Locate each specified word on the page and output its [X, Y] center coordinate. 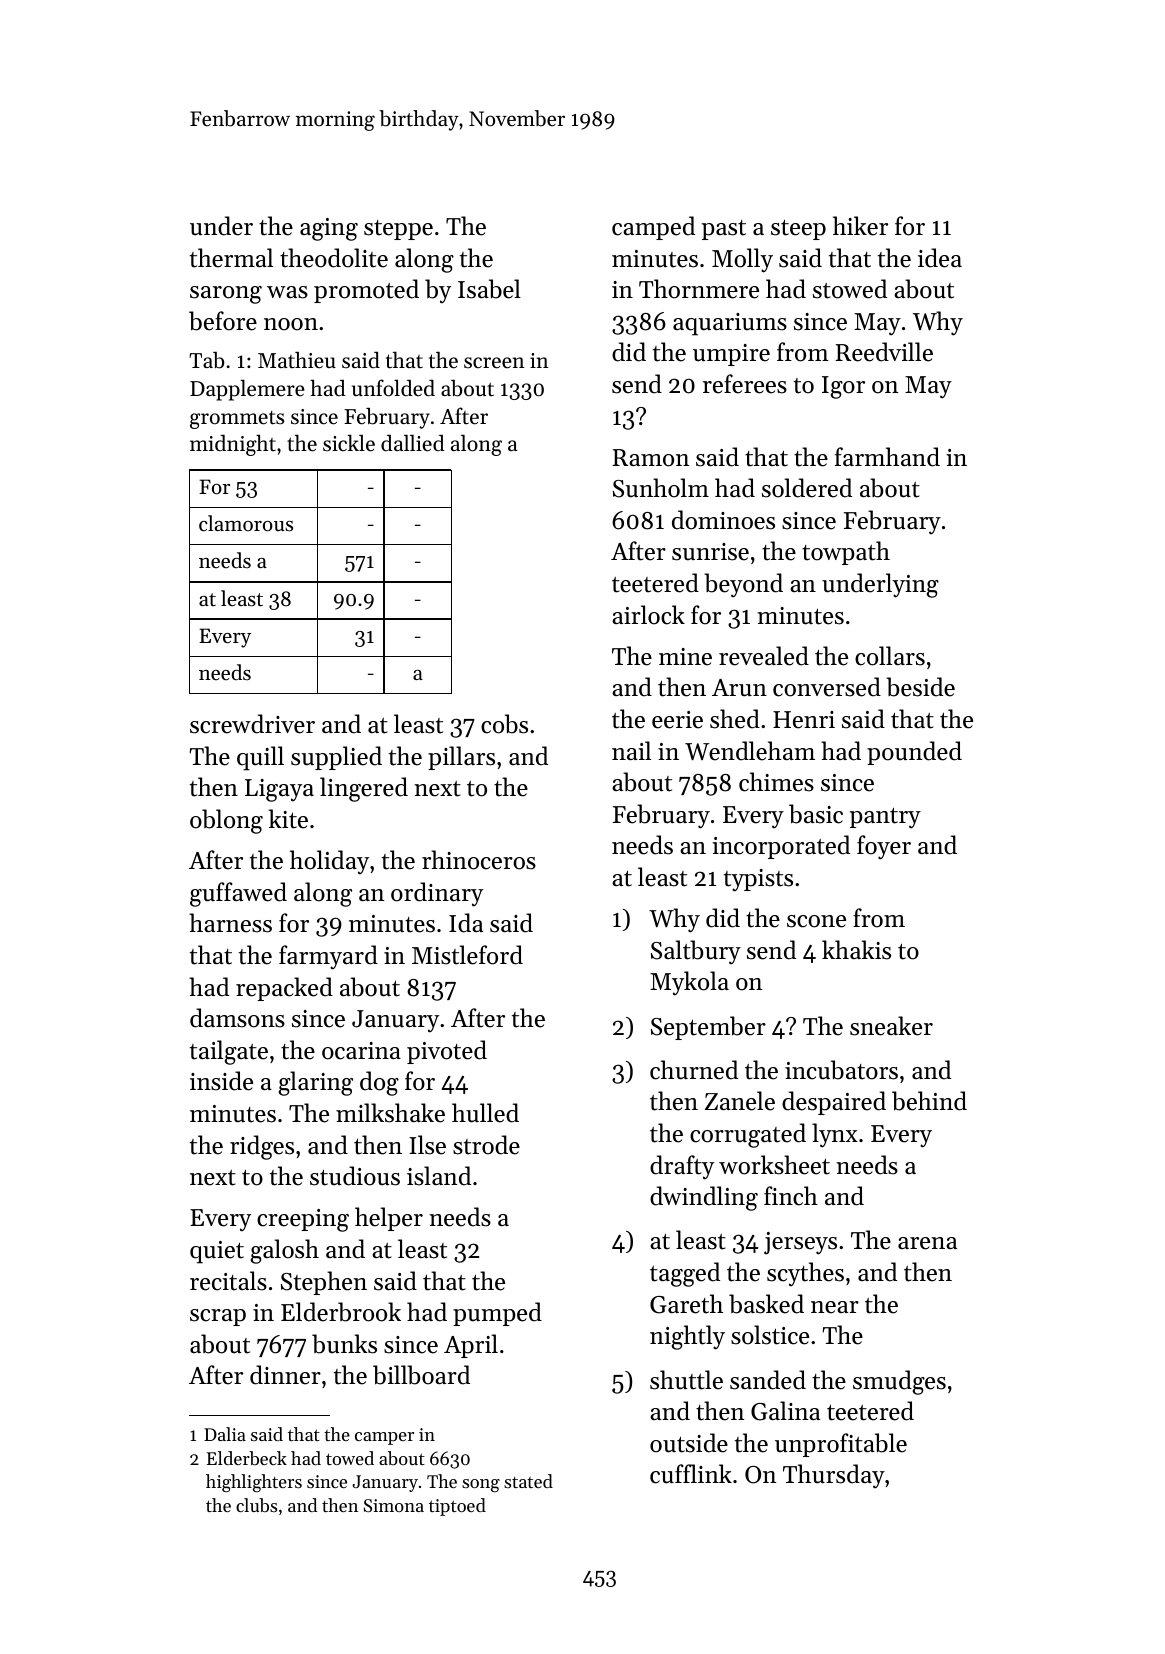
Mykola [689, 983]
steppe [398, 230]
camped [653, 228]
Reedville [884, 352]
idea [940, 258]
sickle [349, 443]
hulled [485, 1113]
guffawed [238, 894]
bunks [344, 1344]
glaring [316, 1083]
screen [494, 363]
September [708, 1028]
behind [929, 1101]
